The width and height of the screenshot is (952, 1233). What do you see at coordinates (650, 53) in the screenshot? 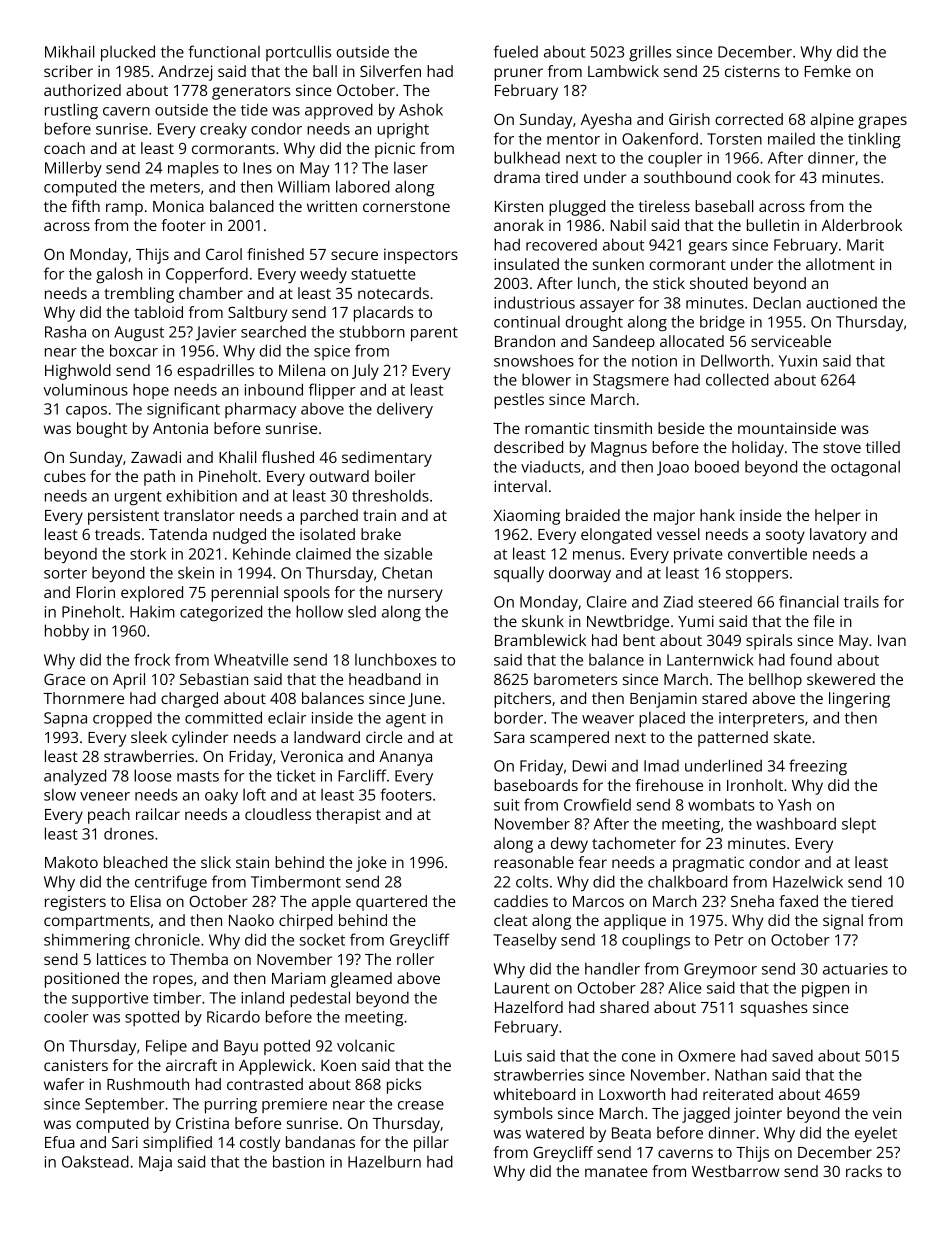
I see `grilles` at bounding box center [650, 53].
